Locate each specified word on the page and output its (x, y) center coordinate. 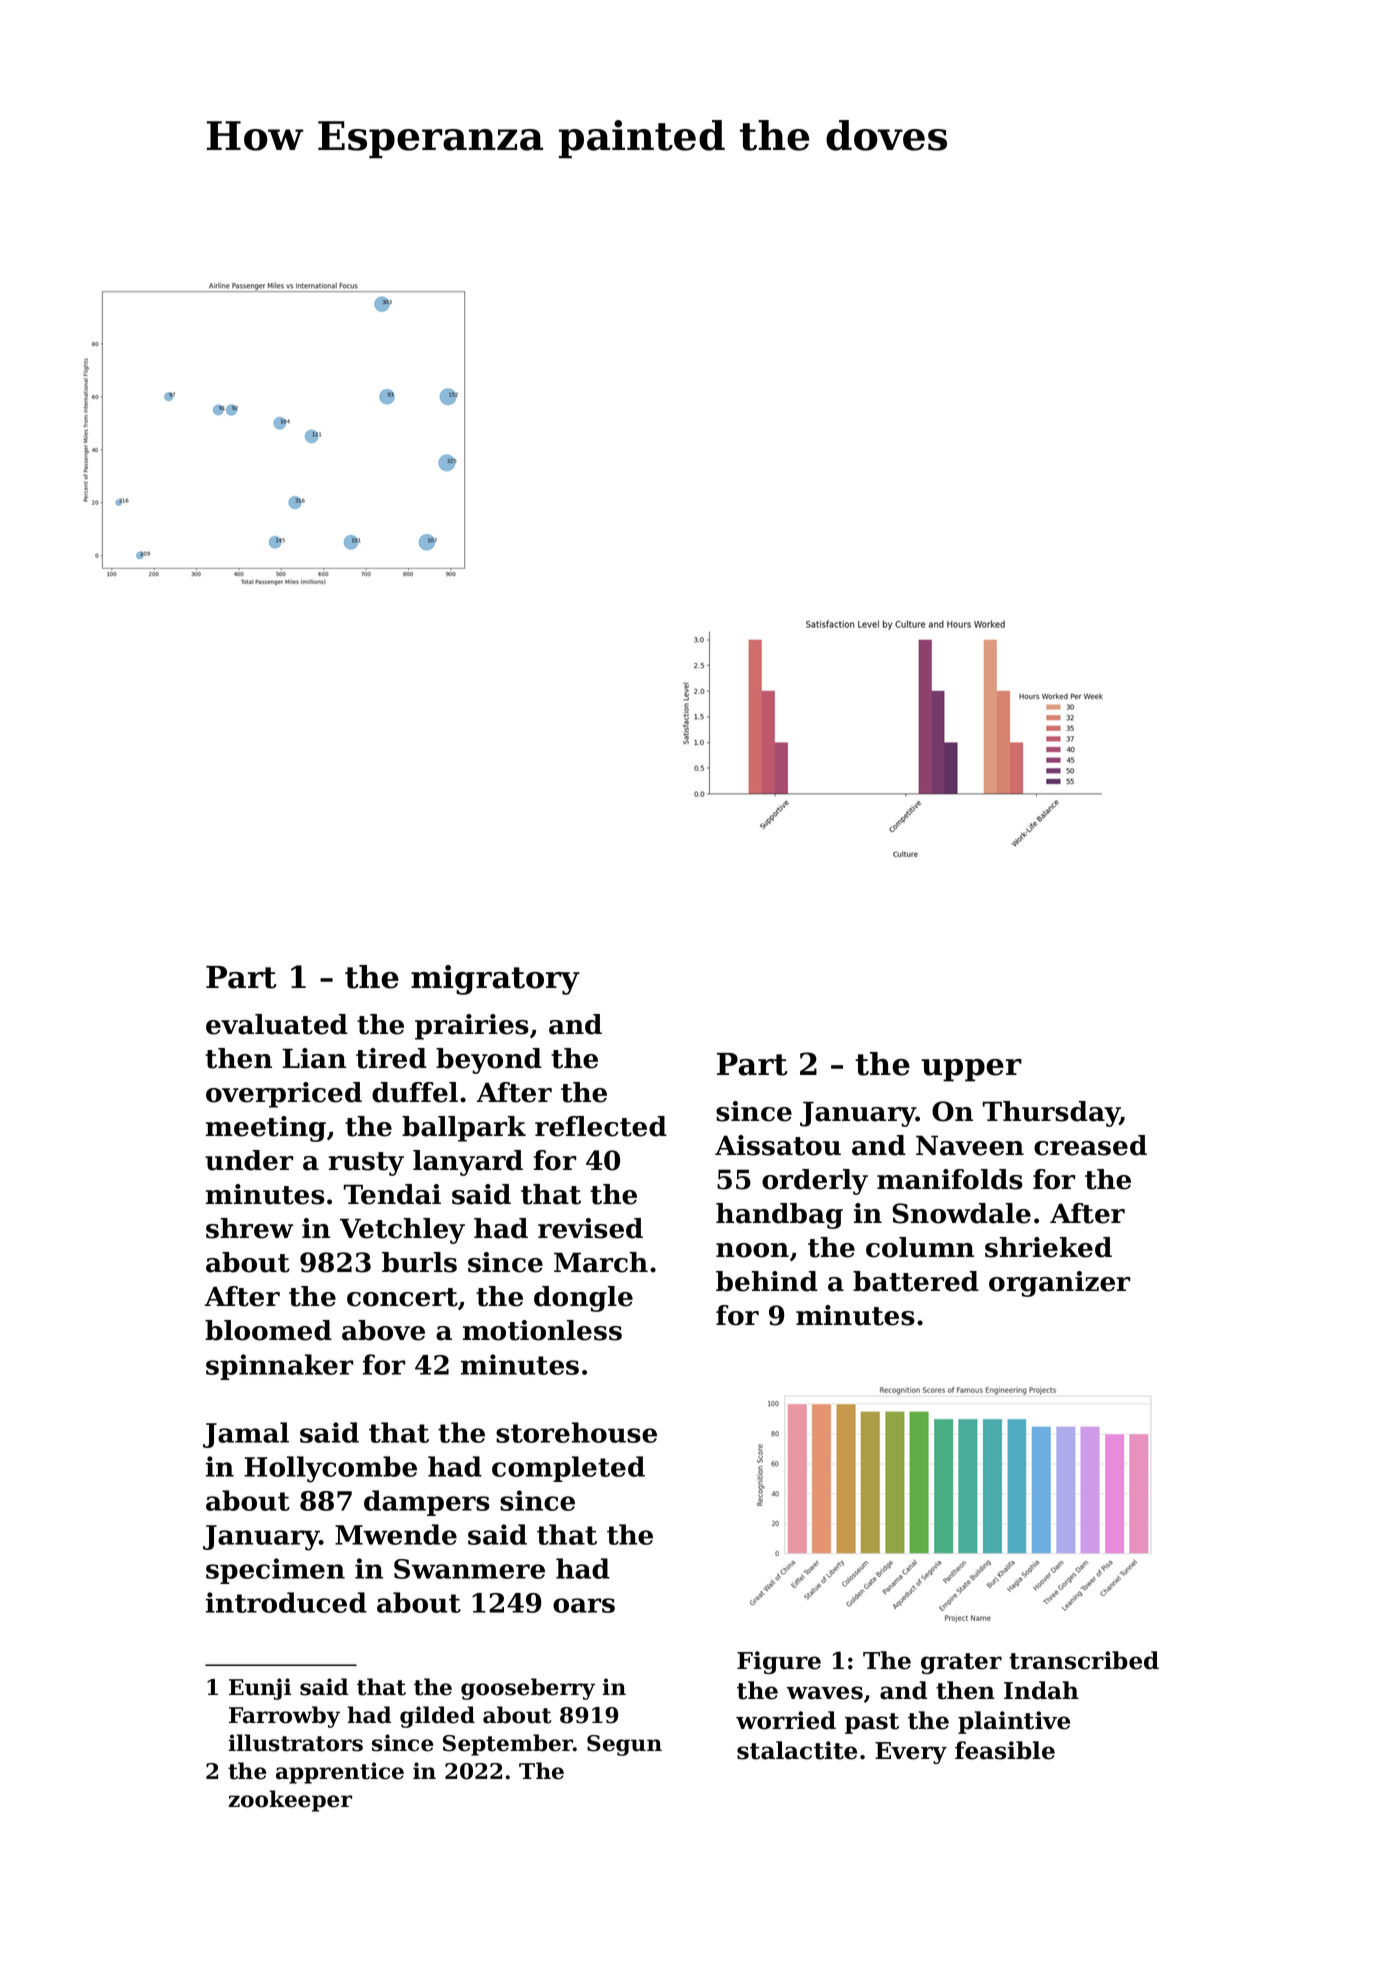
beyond (489, 1061)
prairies (472, 1027)
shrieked (1048, 1247)
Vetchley (402, 1231)
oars (584, 1605)
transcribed (1084, 1660)
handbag (779, 1216)
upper (971, 1070)
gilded (437, 1717)
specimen (275, 1571)
